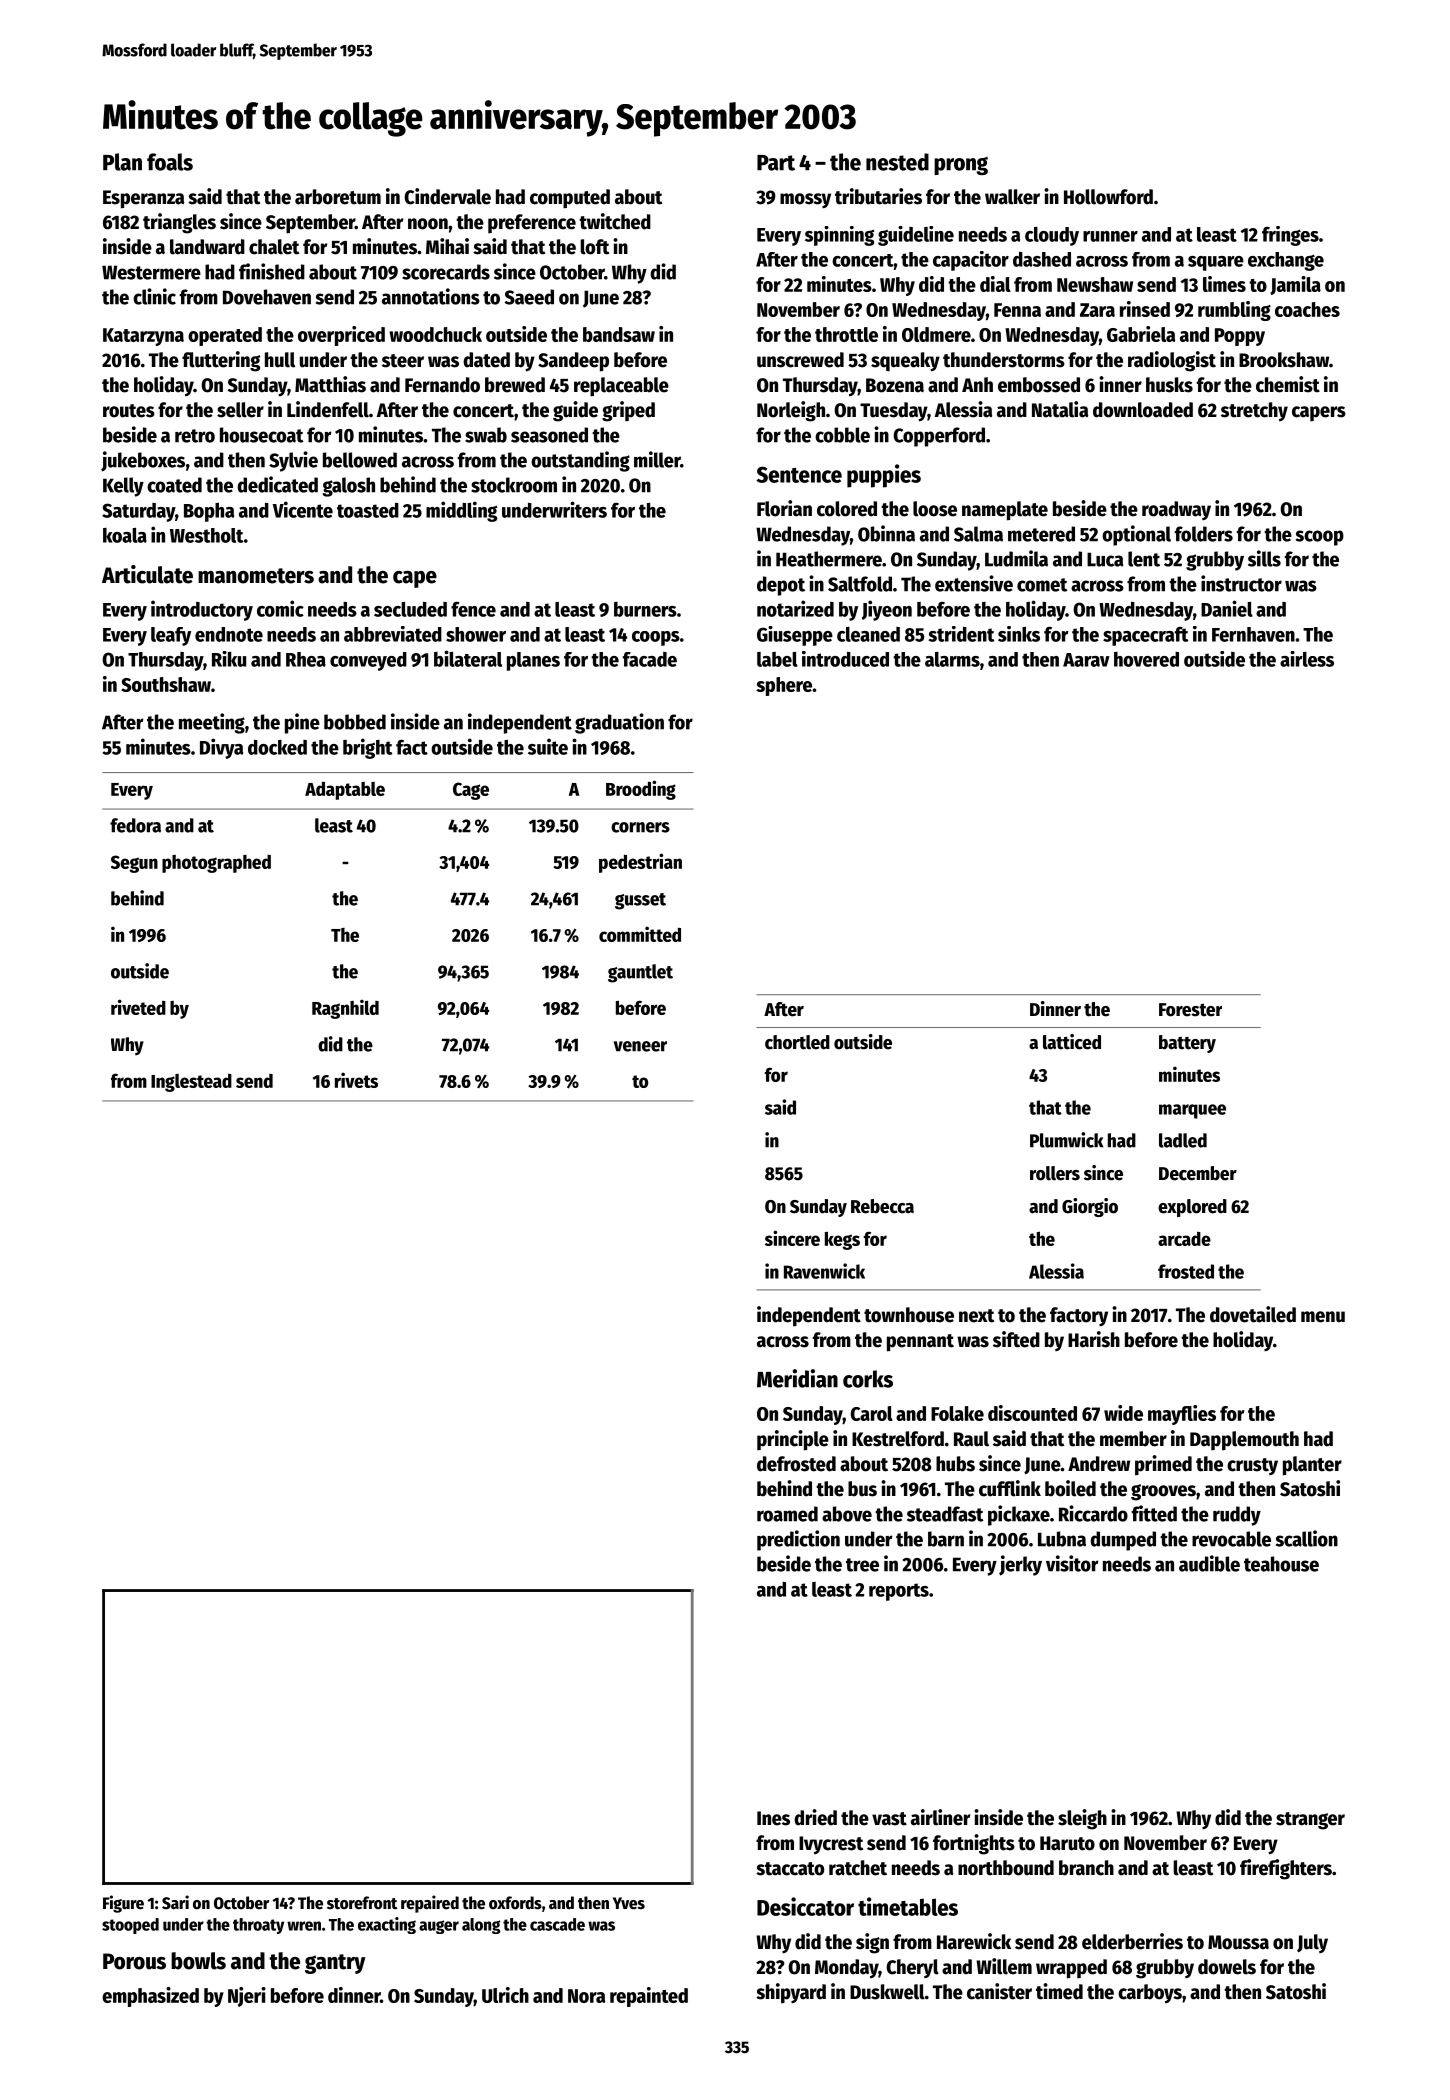 This screenshot has height=2100, width=1450. What do you see at coordinates (1323, 1317) in the screenshot?
I see `menu` at bounding box center [1323, 1317].
